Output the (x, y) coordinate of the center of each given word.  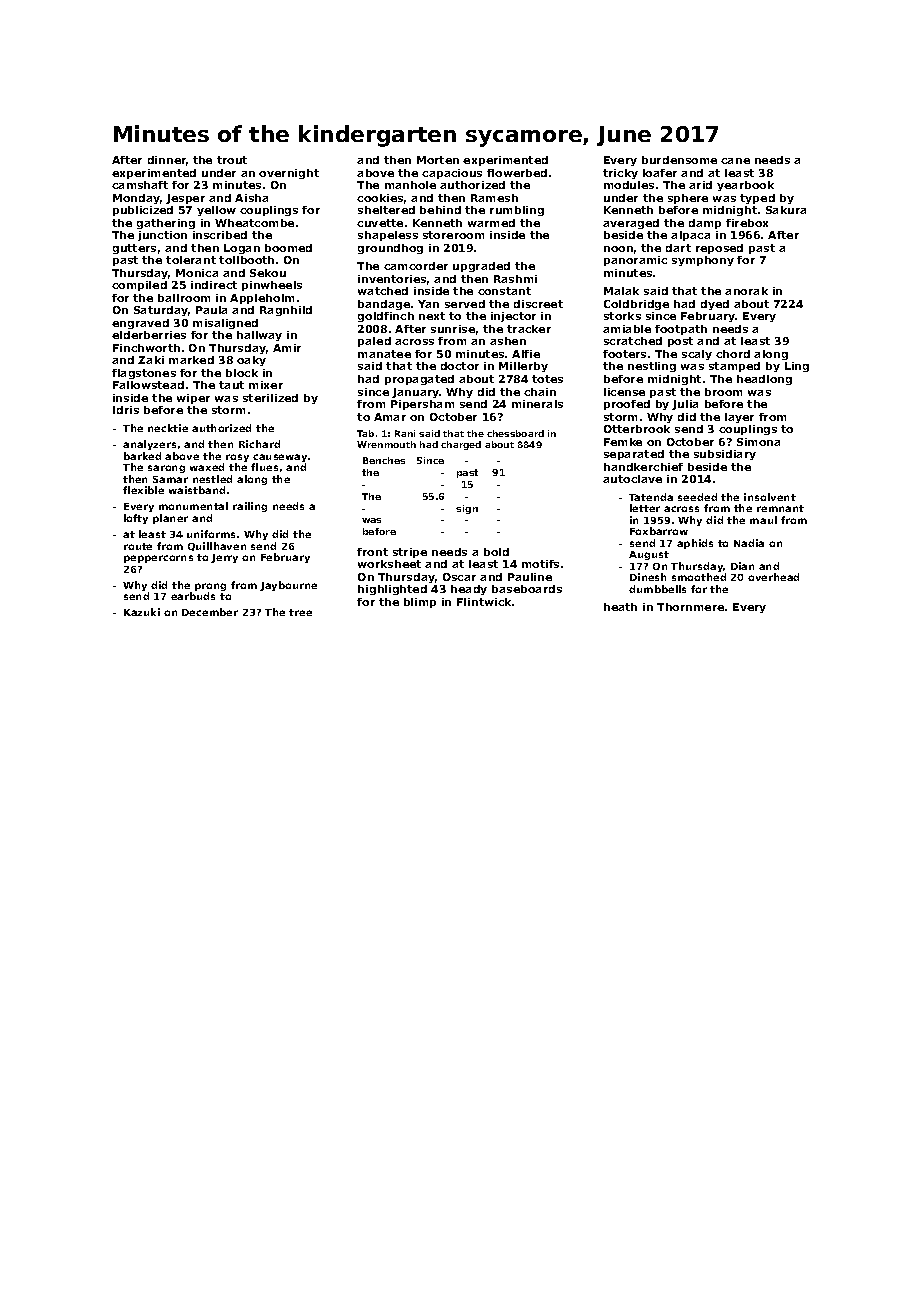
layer (739, 418)
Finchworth (146, 348)
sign (467, 509)
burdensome (679, 160)
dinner (167, 160)
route (138, 546)
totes (547, 379)
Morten (438, 160)
